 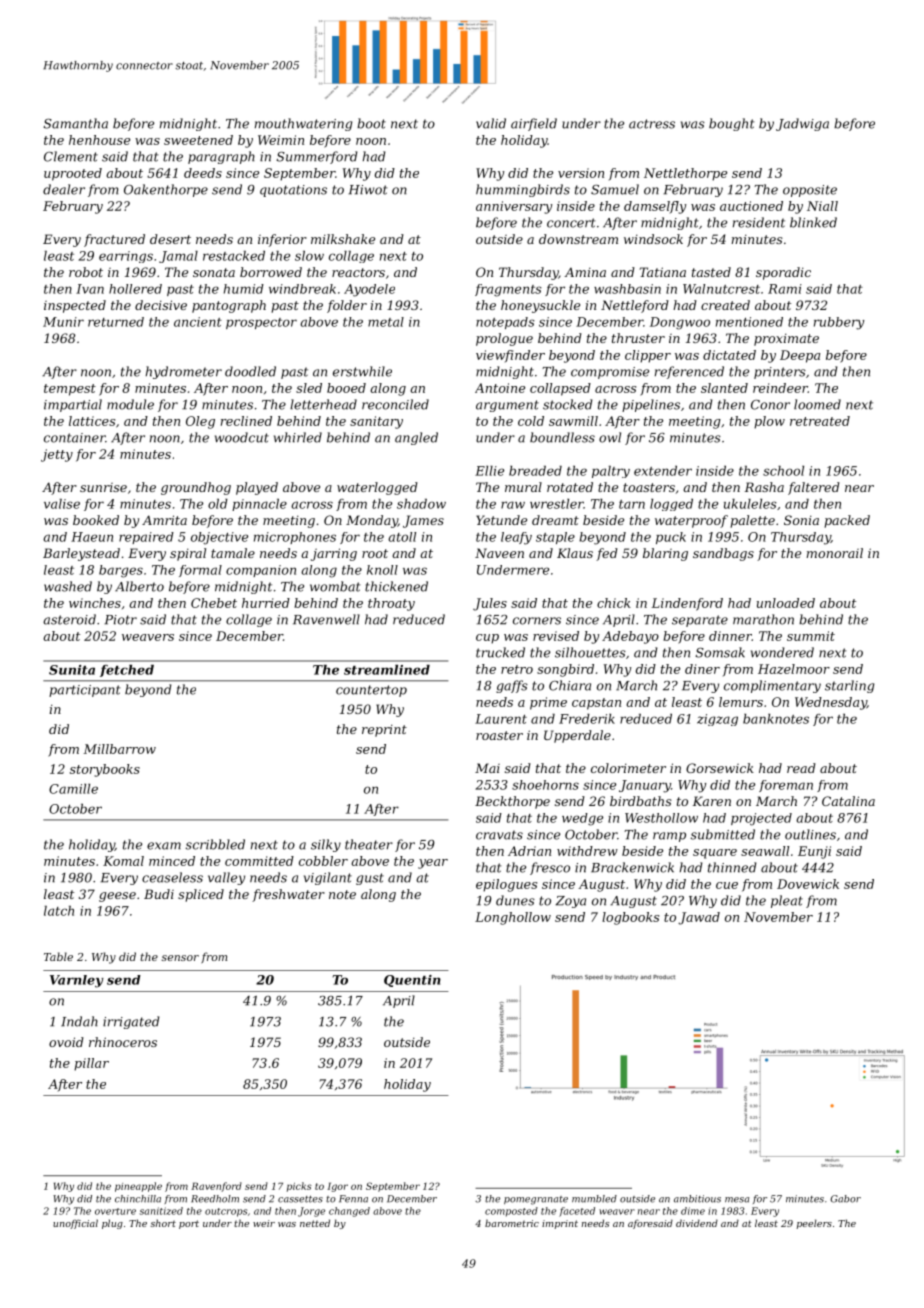 What do you see at coordinates (387, 670) in the screenshot?
I see `streamlined` at bounding box center [387, 670].
